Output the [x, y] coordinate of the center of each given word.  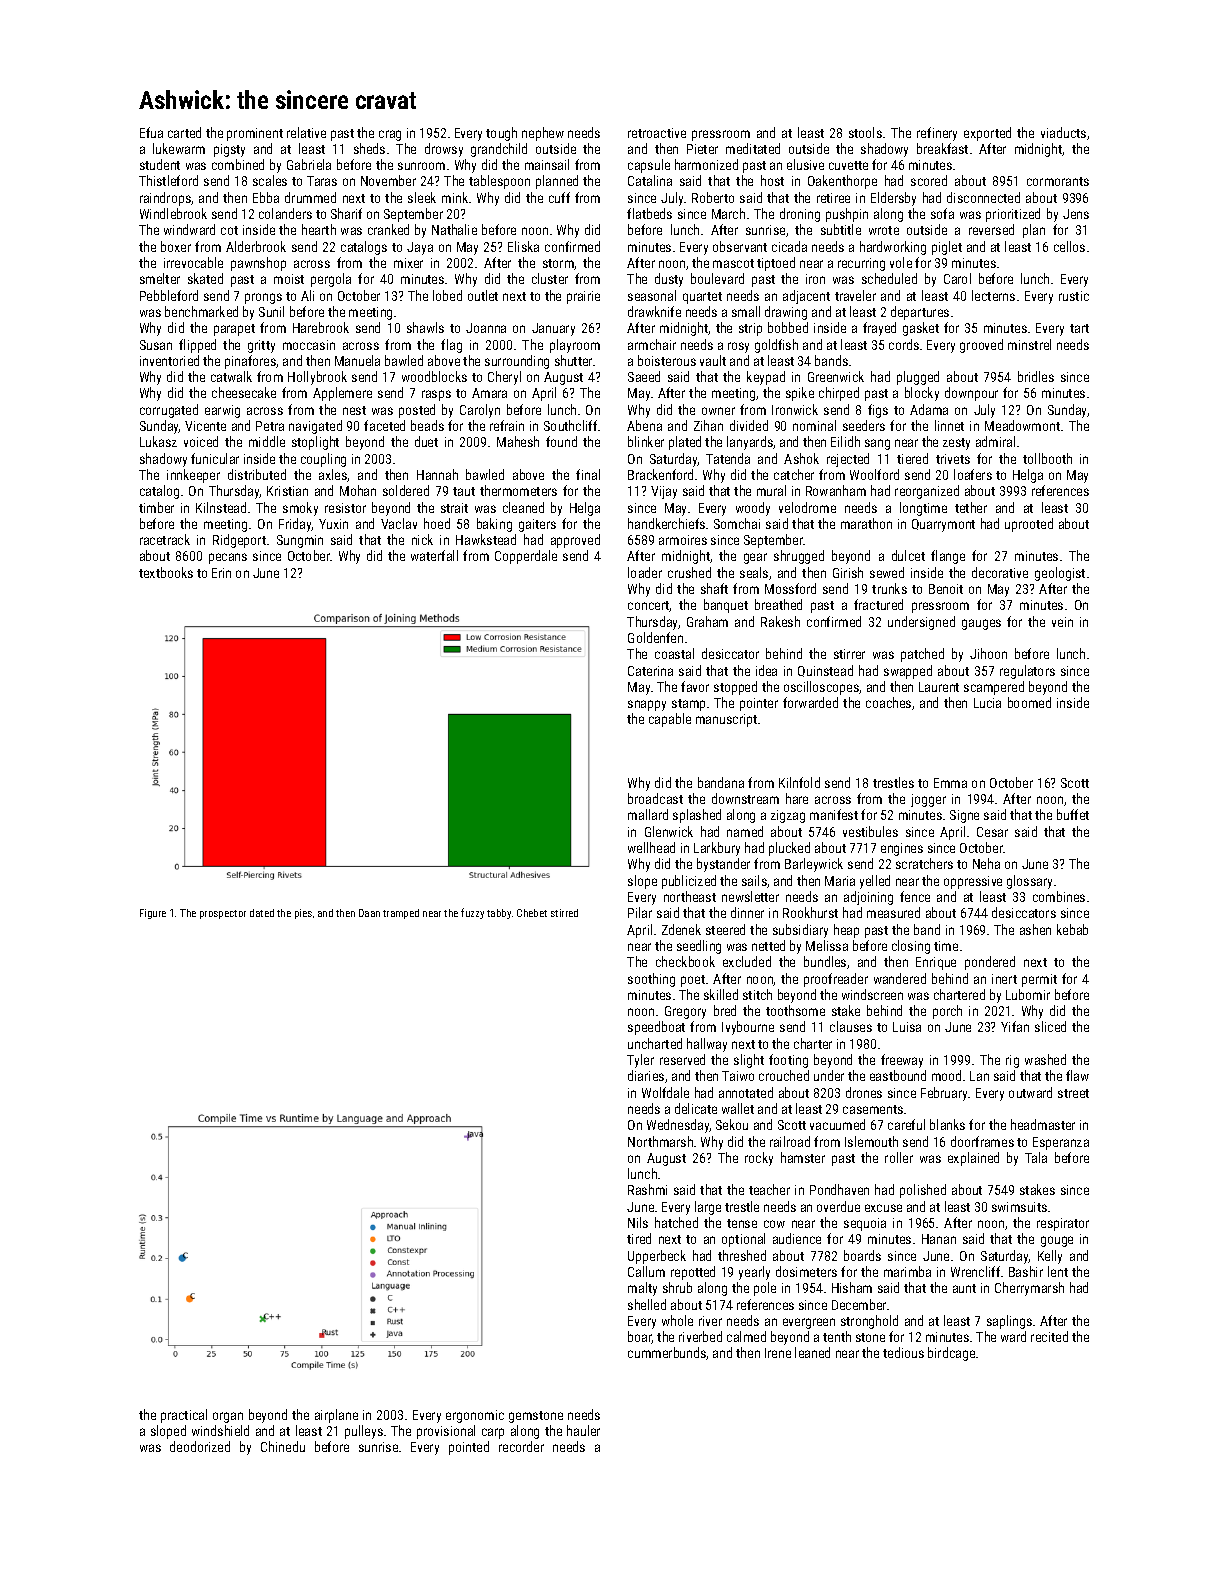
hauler [583, 1430]
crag [390, 135]
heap [846, 931]
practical [184, 1416]
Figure [153, 914]
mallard [648, 814]
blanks [947, 1124]
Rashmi [647, 1189]
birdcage [951, 1354]
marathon [866, 523]
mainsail [547, 164]
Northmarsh [660, 1141]
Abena [644, 425]
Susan [156, 345]
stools [865, 132]
